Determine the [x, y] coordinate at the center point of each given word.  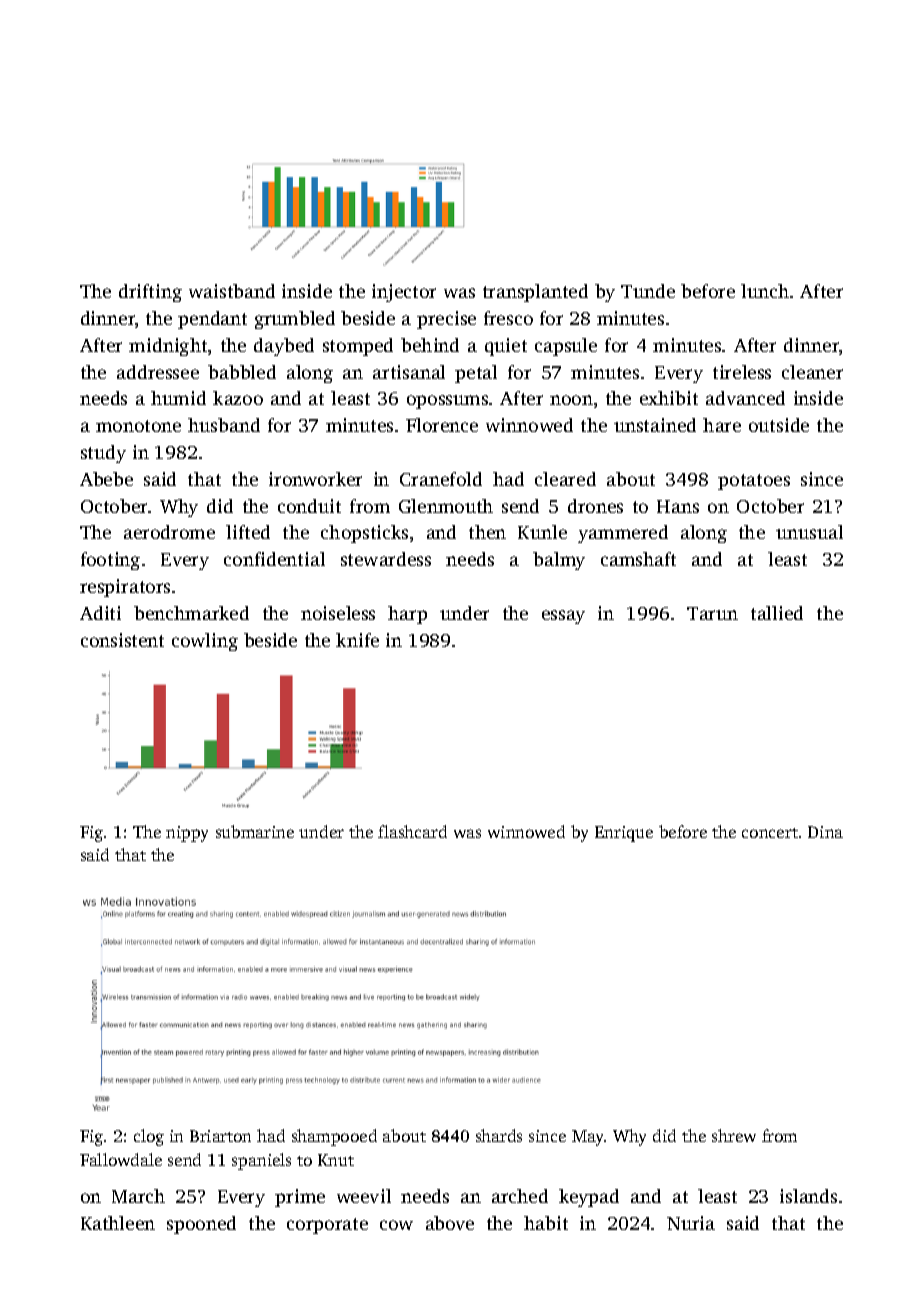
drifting [150, 293]
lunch [765, 291]
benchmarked [191, 613]
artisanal [409, 372]
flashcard [412, 831]
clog [149, 1137]
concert [770, 833]
